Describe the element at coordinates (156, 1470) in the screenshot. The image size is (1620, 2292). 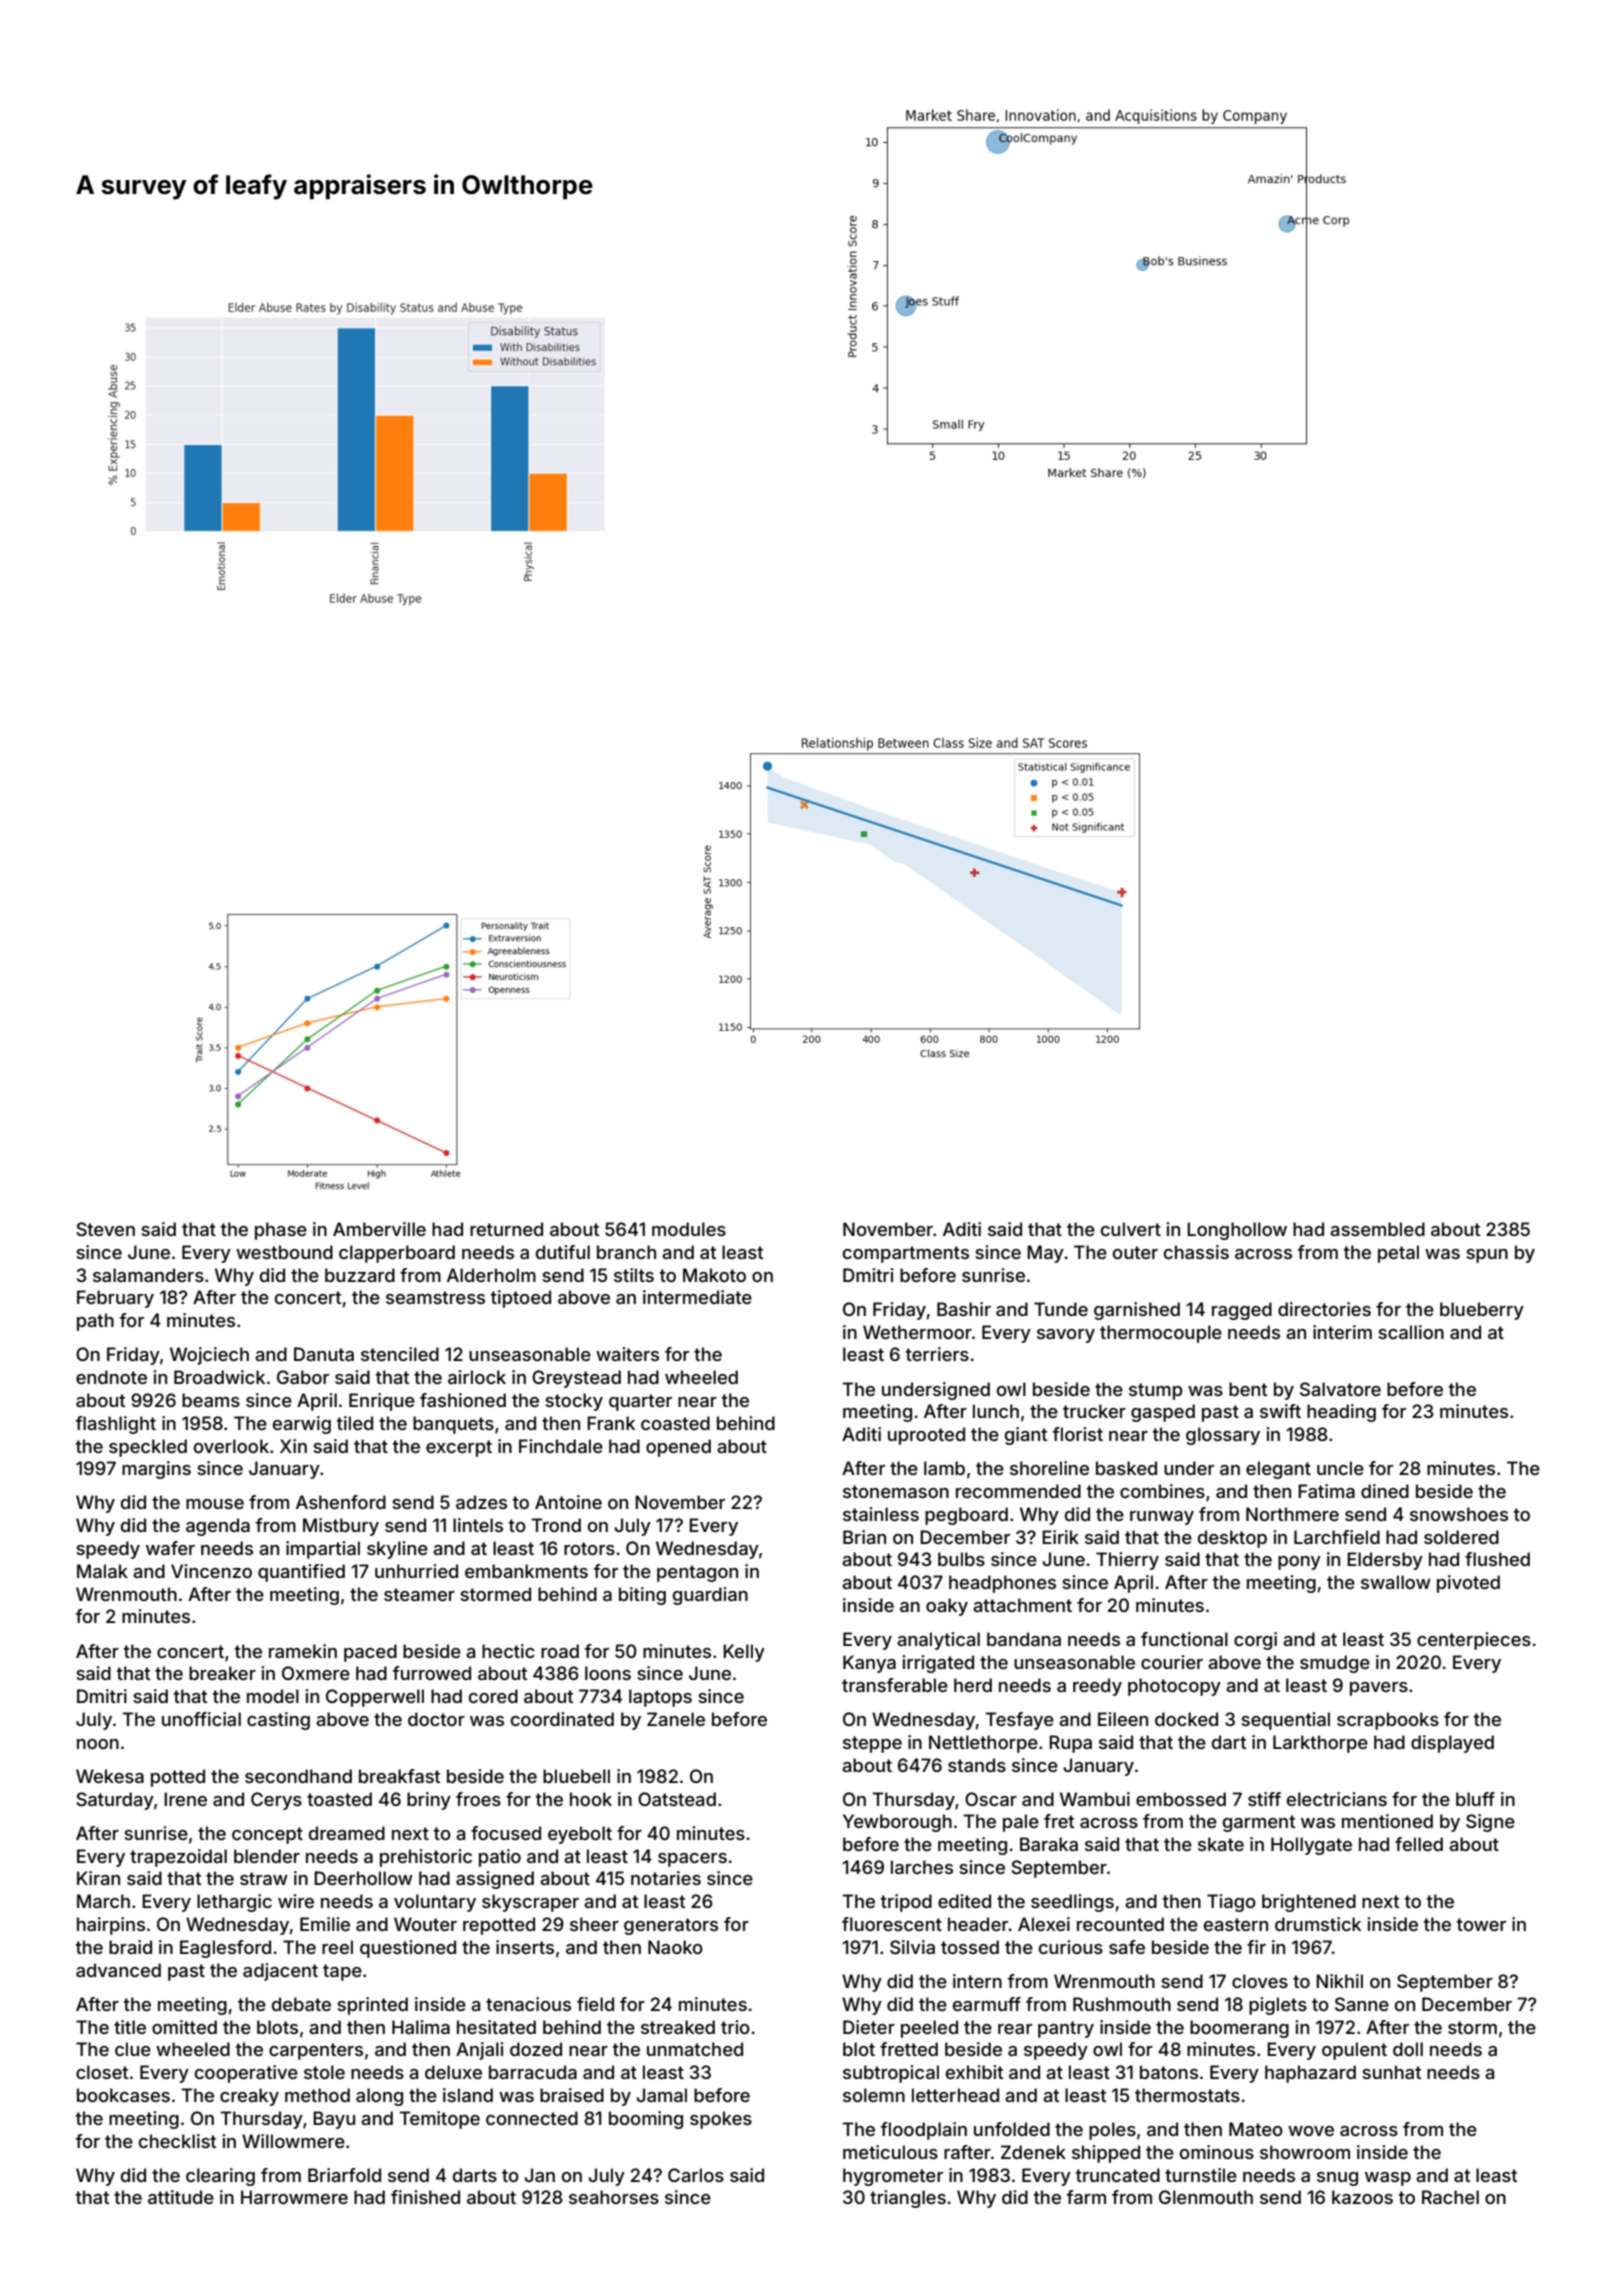
I see `margins` at that location.
